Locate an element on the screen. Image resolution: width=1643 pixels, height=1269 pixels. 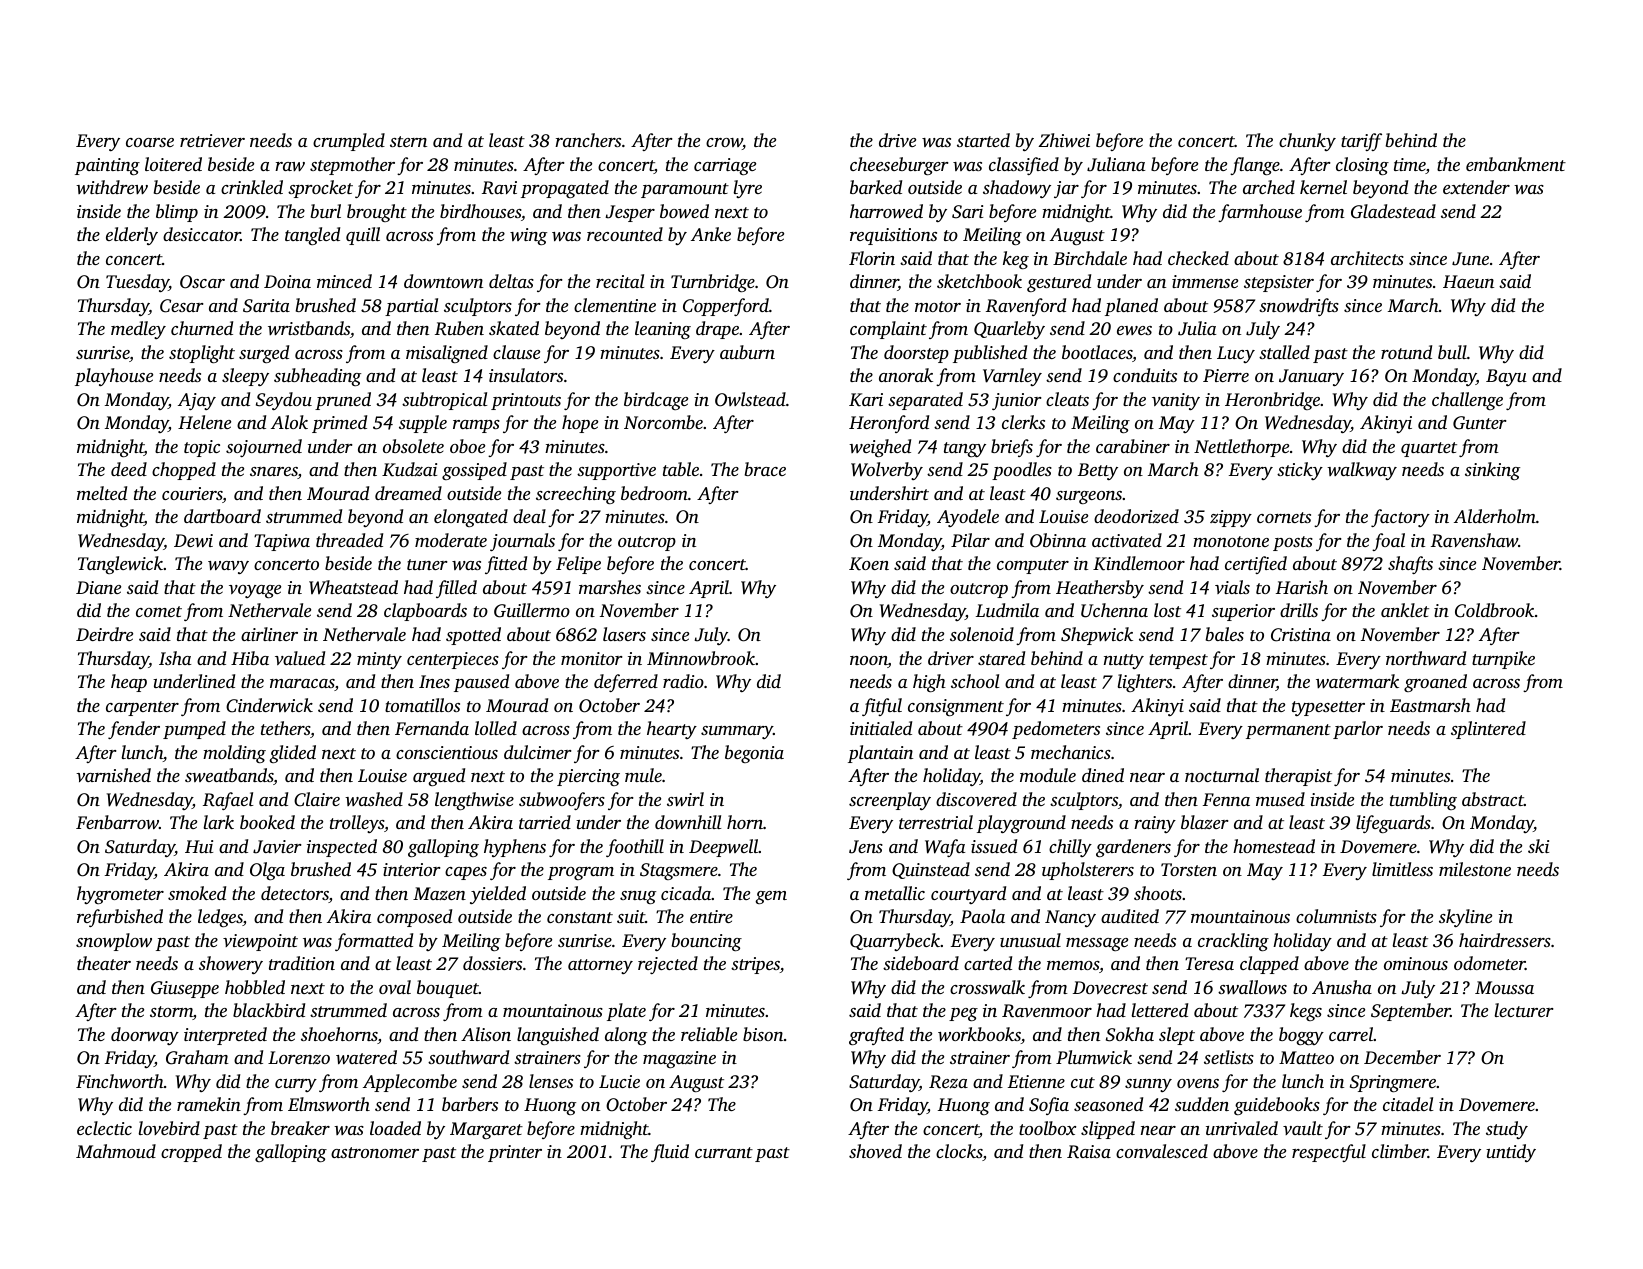
crow is located at coordinates (724, 144).
